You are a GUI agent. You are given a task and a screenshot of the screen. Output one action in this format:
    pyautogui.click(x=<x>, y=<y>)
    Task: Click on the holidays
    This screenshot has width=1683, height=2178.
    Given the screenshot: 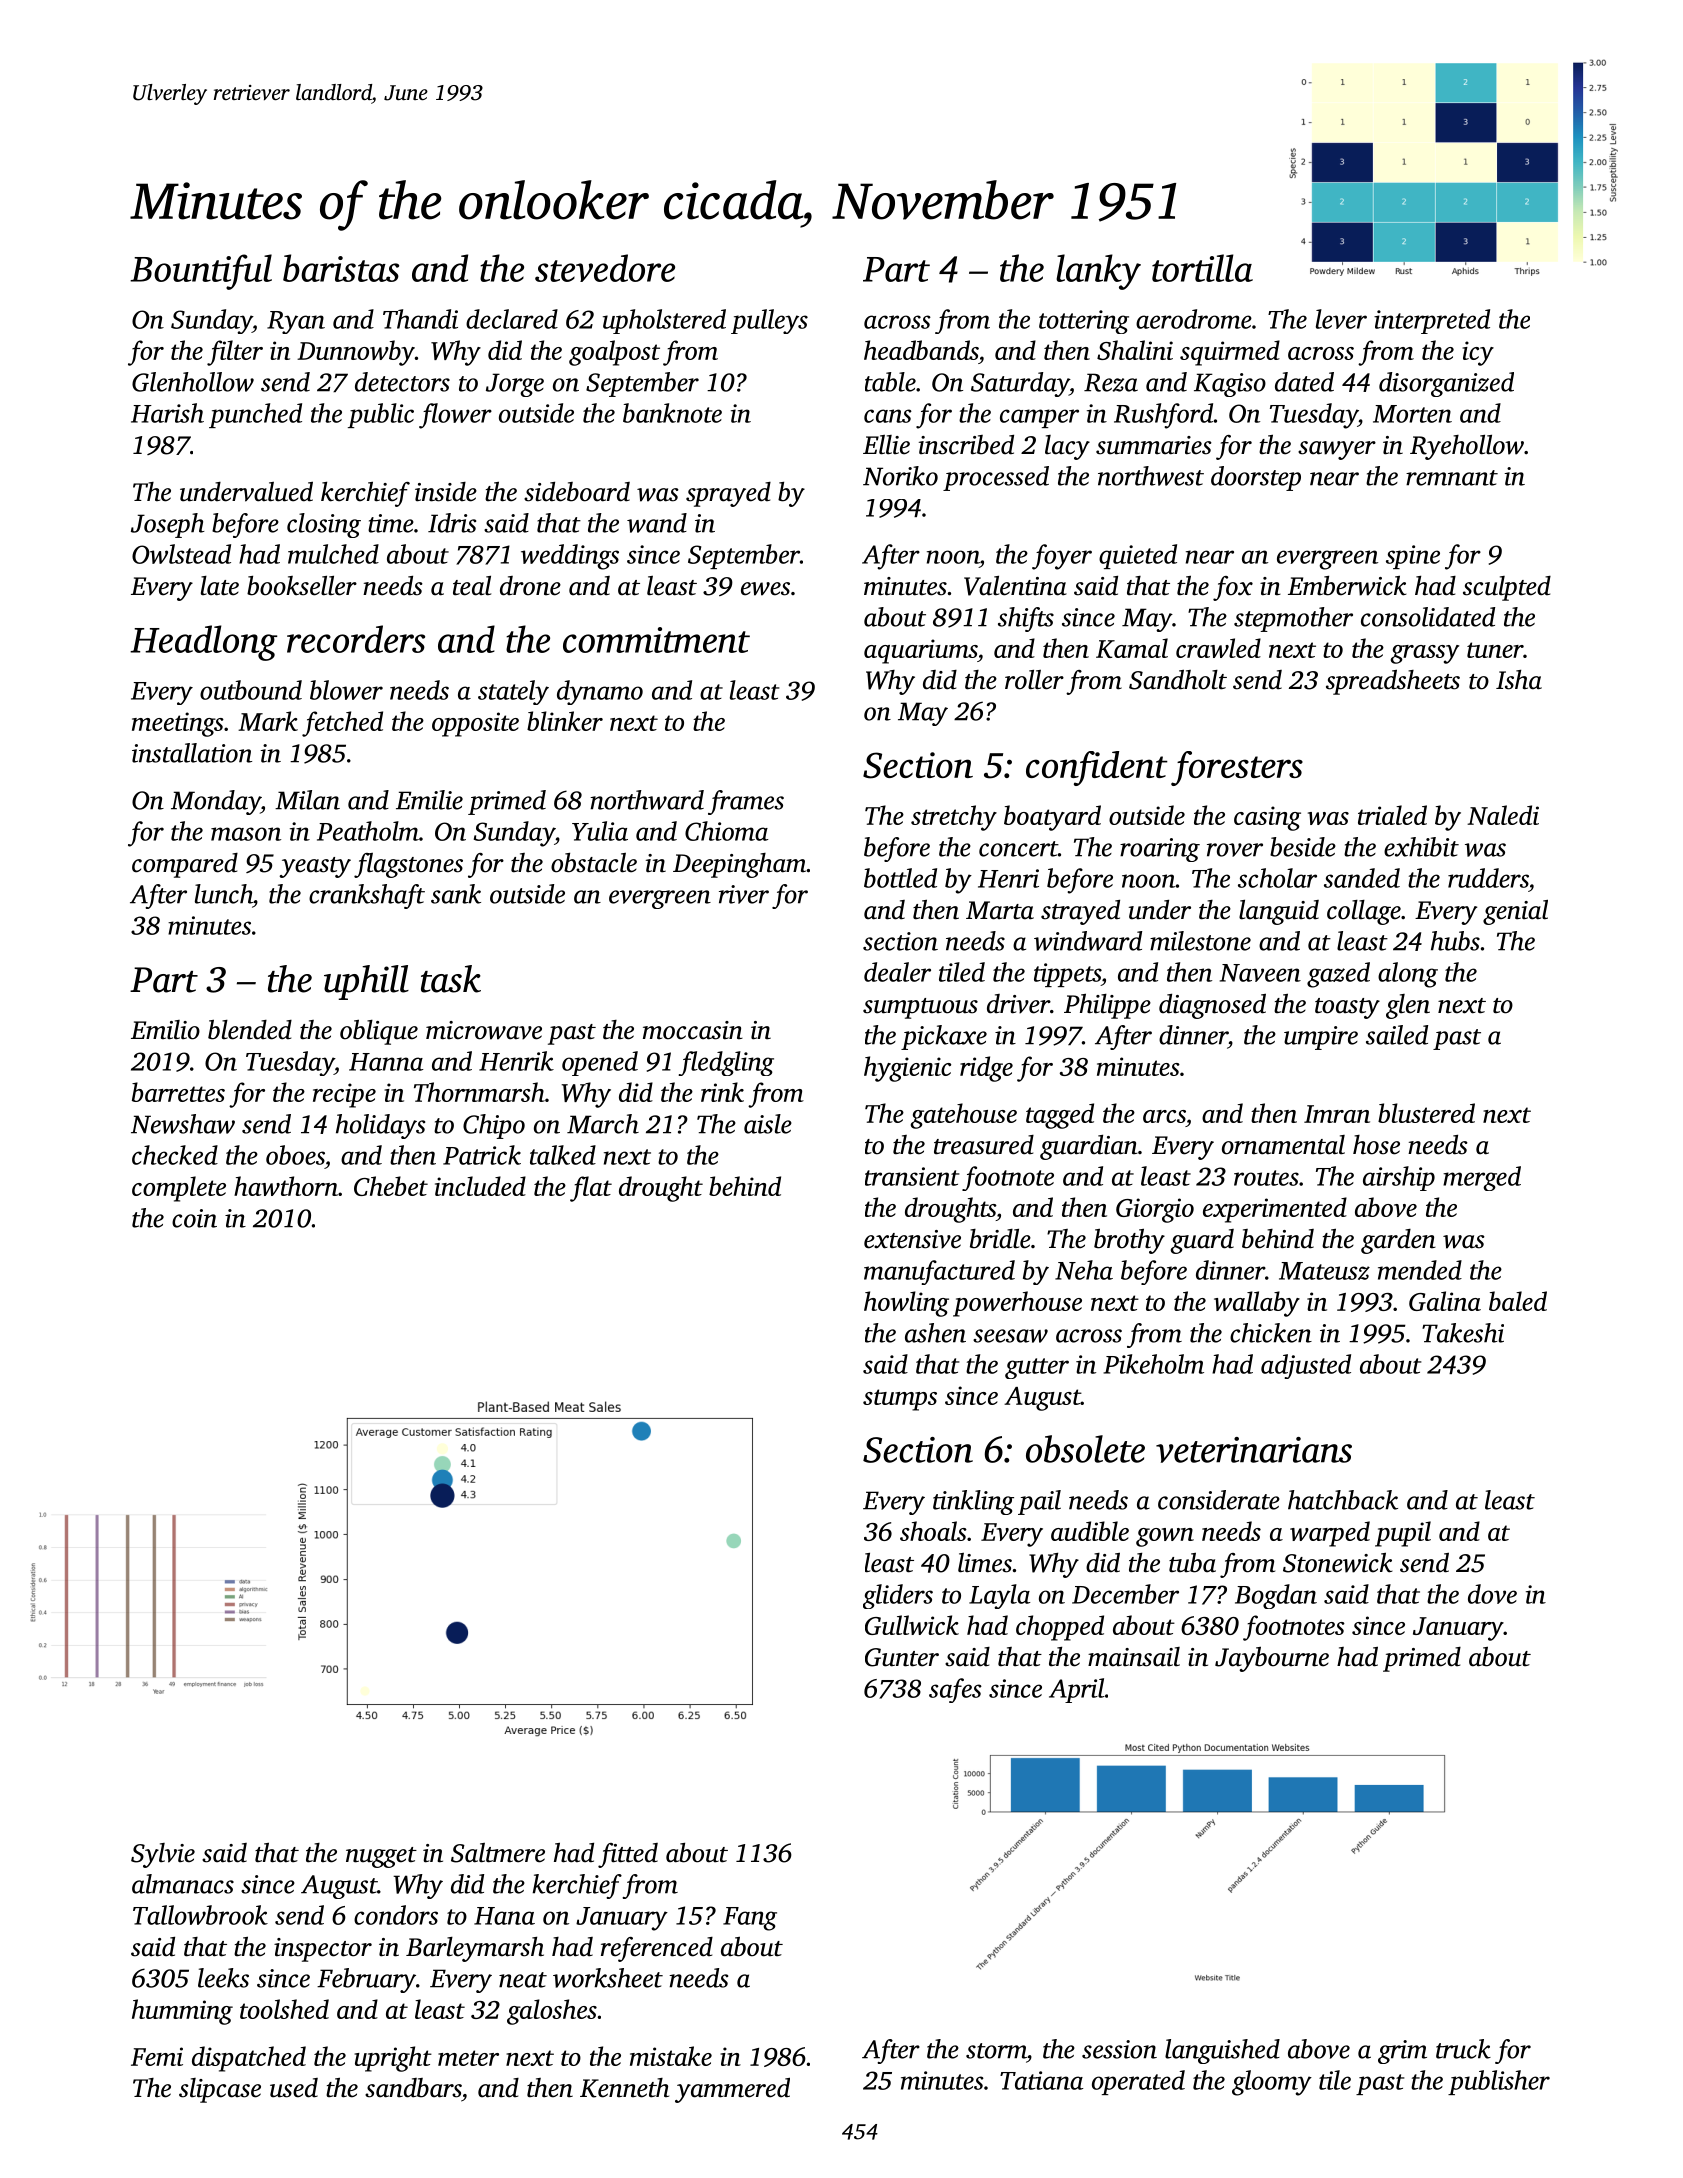 What is the action you would take?
    pyautogui.click(x=380, y=1126)
